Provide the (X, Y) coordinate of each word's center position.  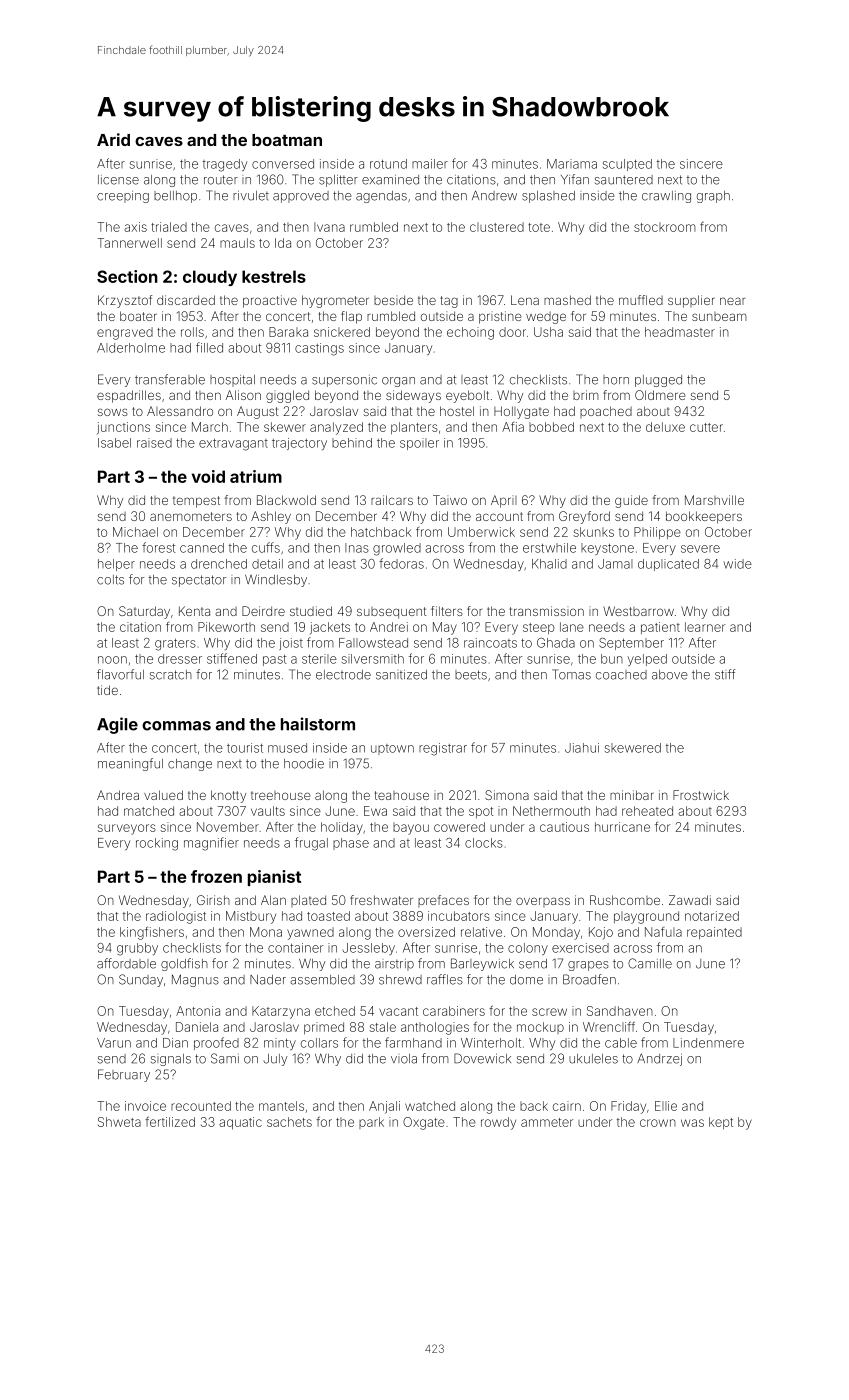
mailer (430, 164)
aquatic (240, 1123)
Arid (113, 139)
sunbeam (719, 316)
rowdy (498, 1123)
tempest (196, 502)
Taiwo (450, 500)
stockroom (665, 227)
